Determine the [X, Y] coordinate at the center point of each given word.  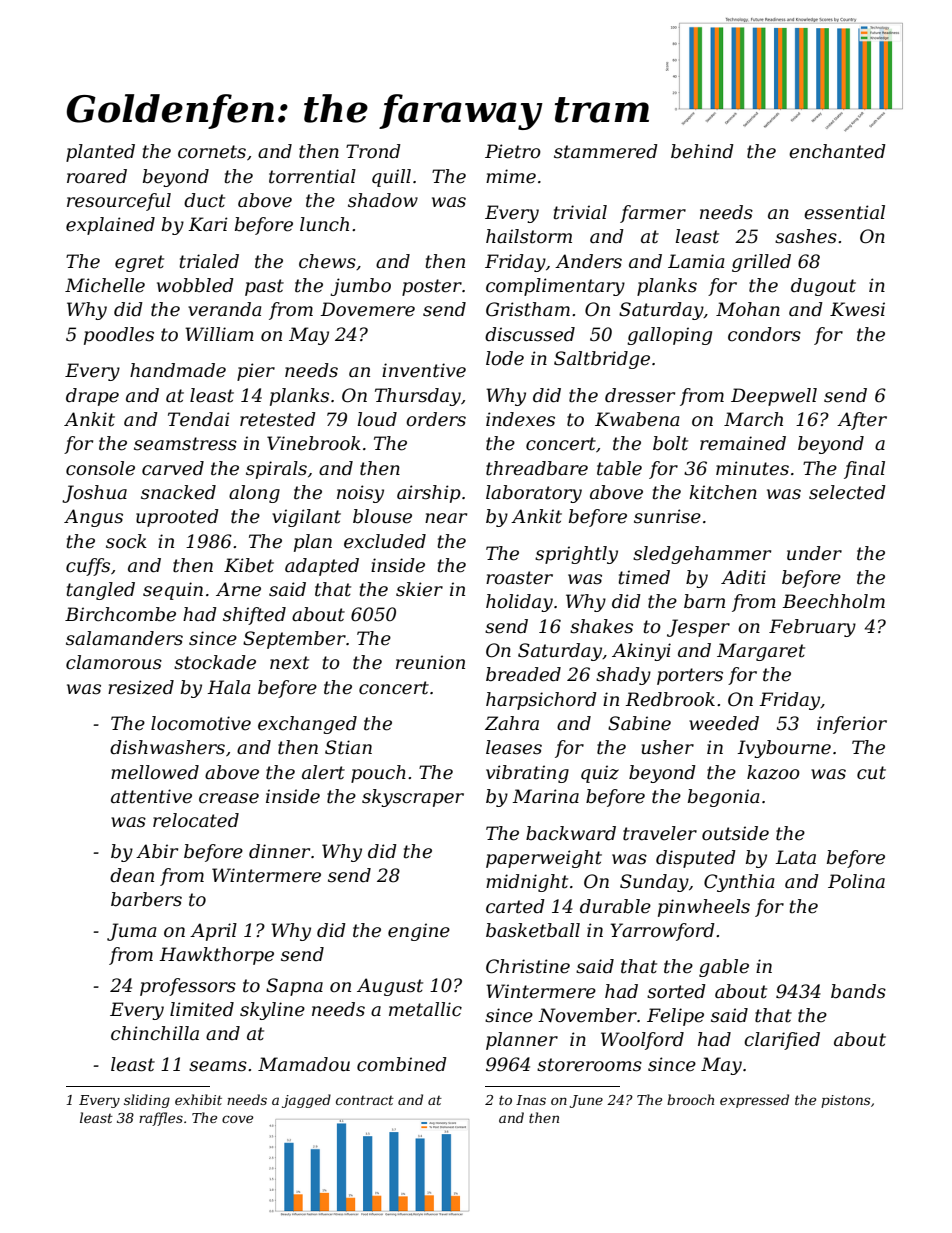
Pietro [513, 151]
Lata [795, 857]
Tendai [199, 419]
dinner [279, 851]
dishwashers [167, 747]
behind [702, 151]
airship [429, 494]
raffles [161, 1119]
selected [847, 492]
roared [97, 176]
